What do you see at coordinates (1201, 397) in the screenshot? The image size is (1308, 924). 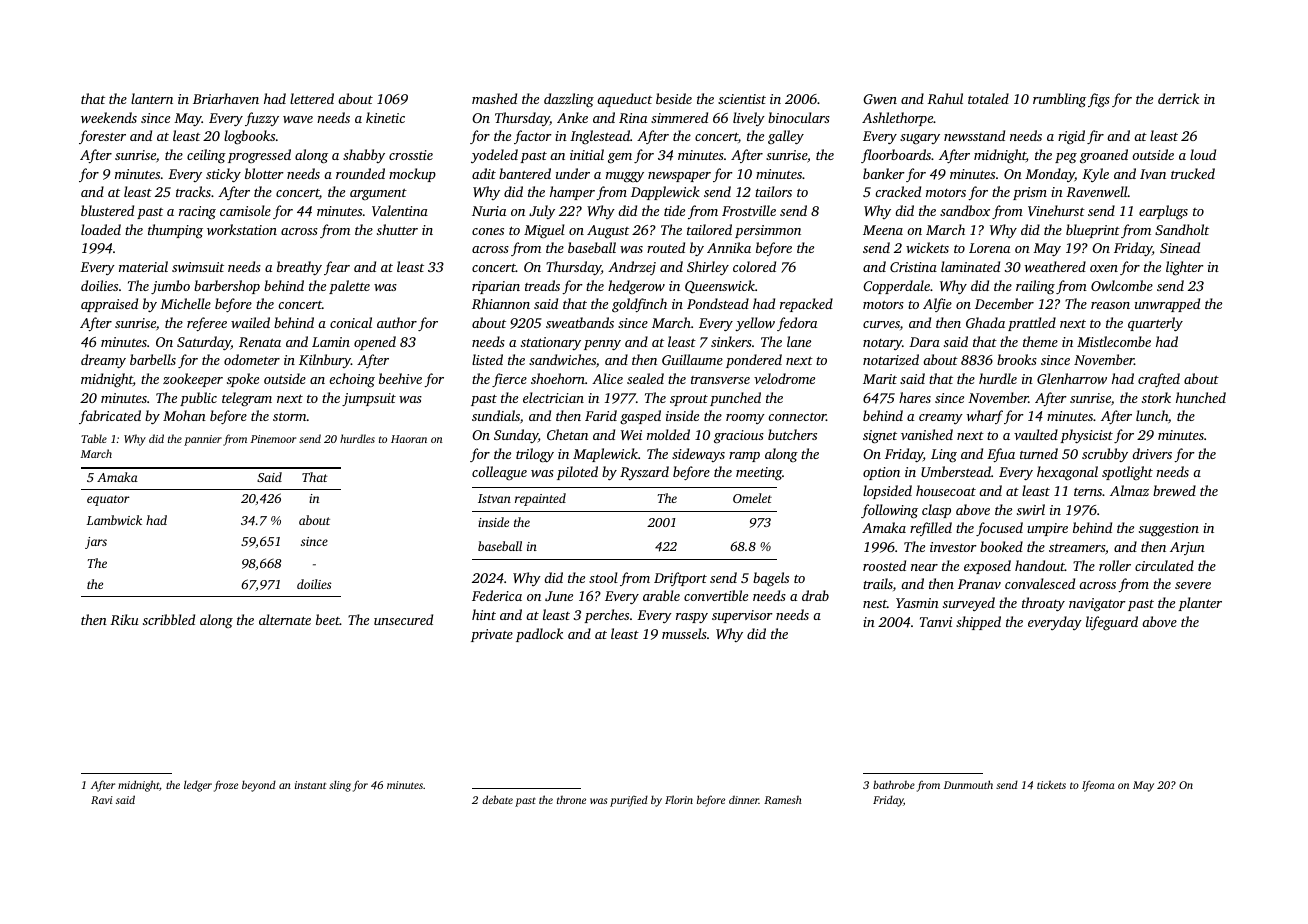 I see `hunched` at bounding box center [1201, 397].
